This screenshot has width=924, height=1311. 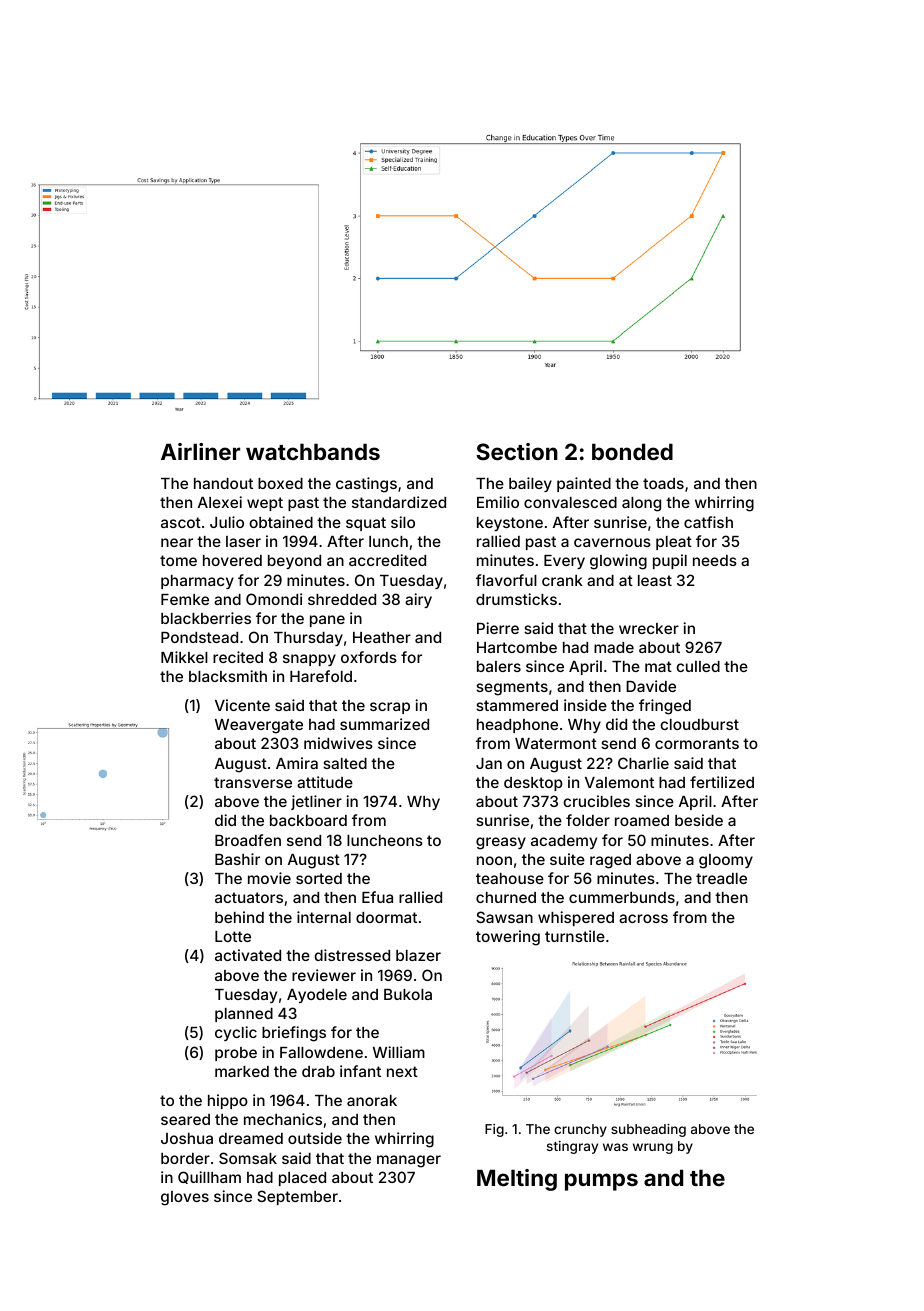 What do you see at coordinates (377, 897) in the screenshot?
I see `Efua` at bounding box center [377, 897].
